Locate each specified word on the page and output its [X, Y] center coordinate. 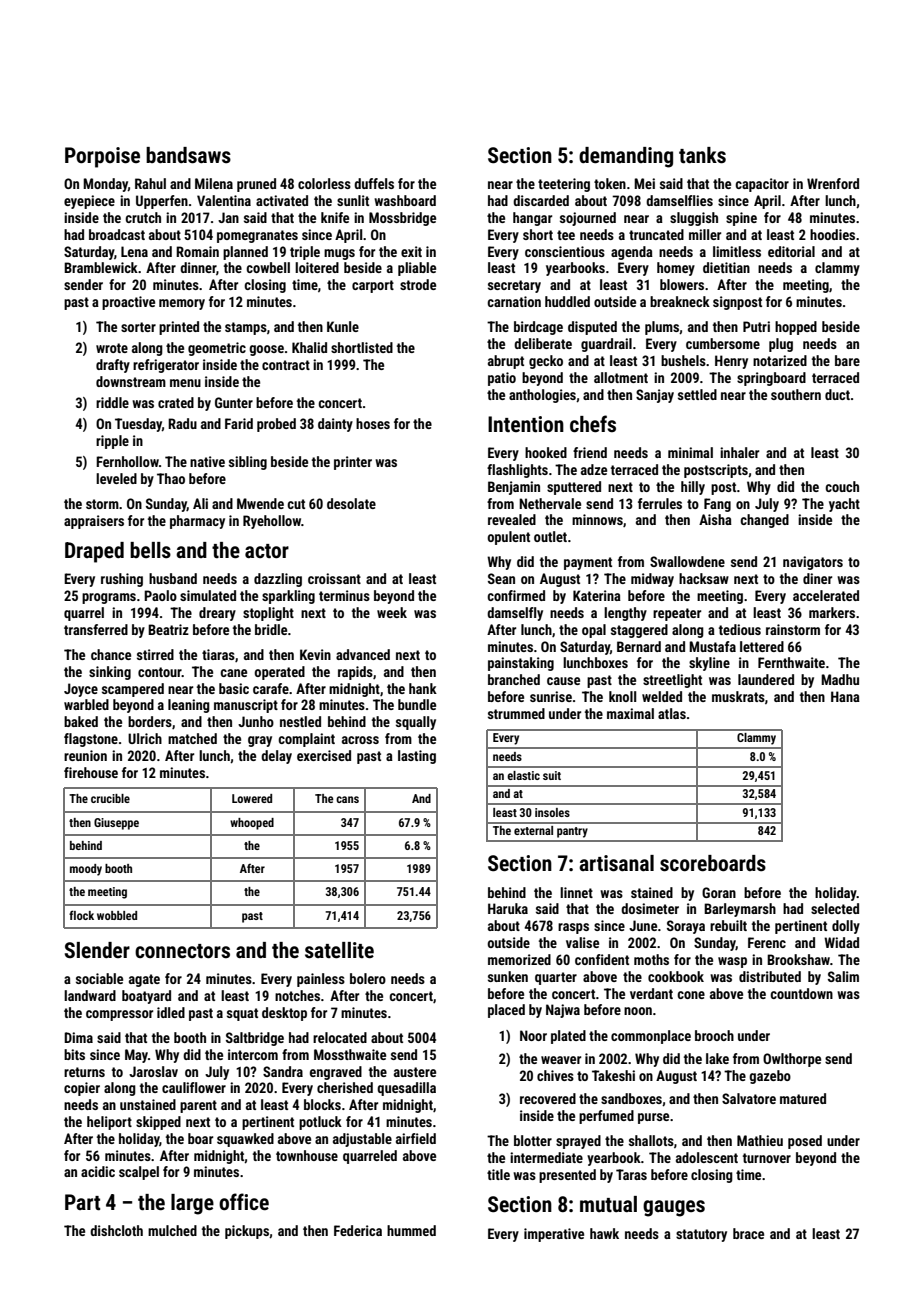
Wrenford [833, 183]
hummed [411, 1230]
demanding [626, 157]
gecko [546, 362]
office [244, 1201]
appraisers [94, 522]
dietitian [726, 267]
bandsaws [188, 155]
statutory [701, 1235]
